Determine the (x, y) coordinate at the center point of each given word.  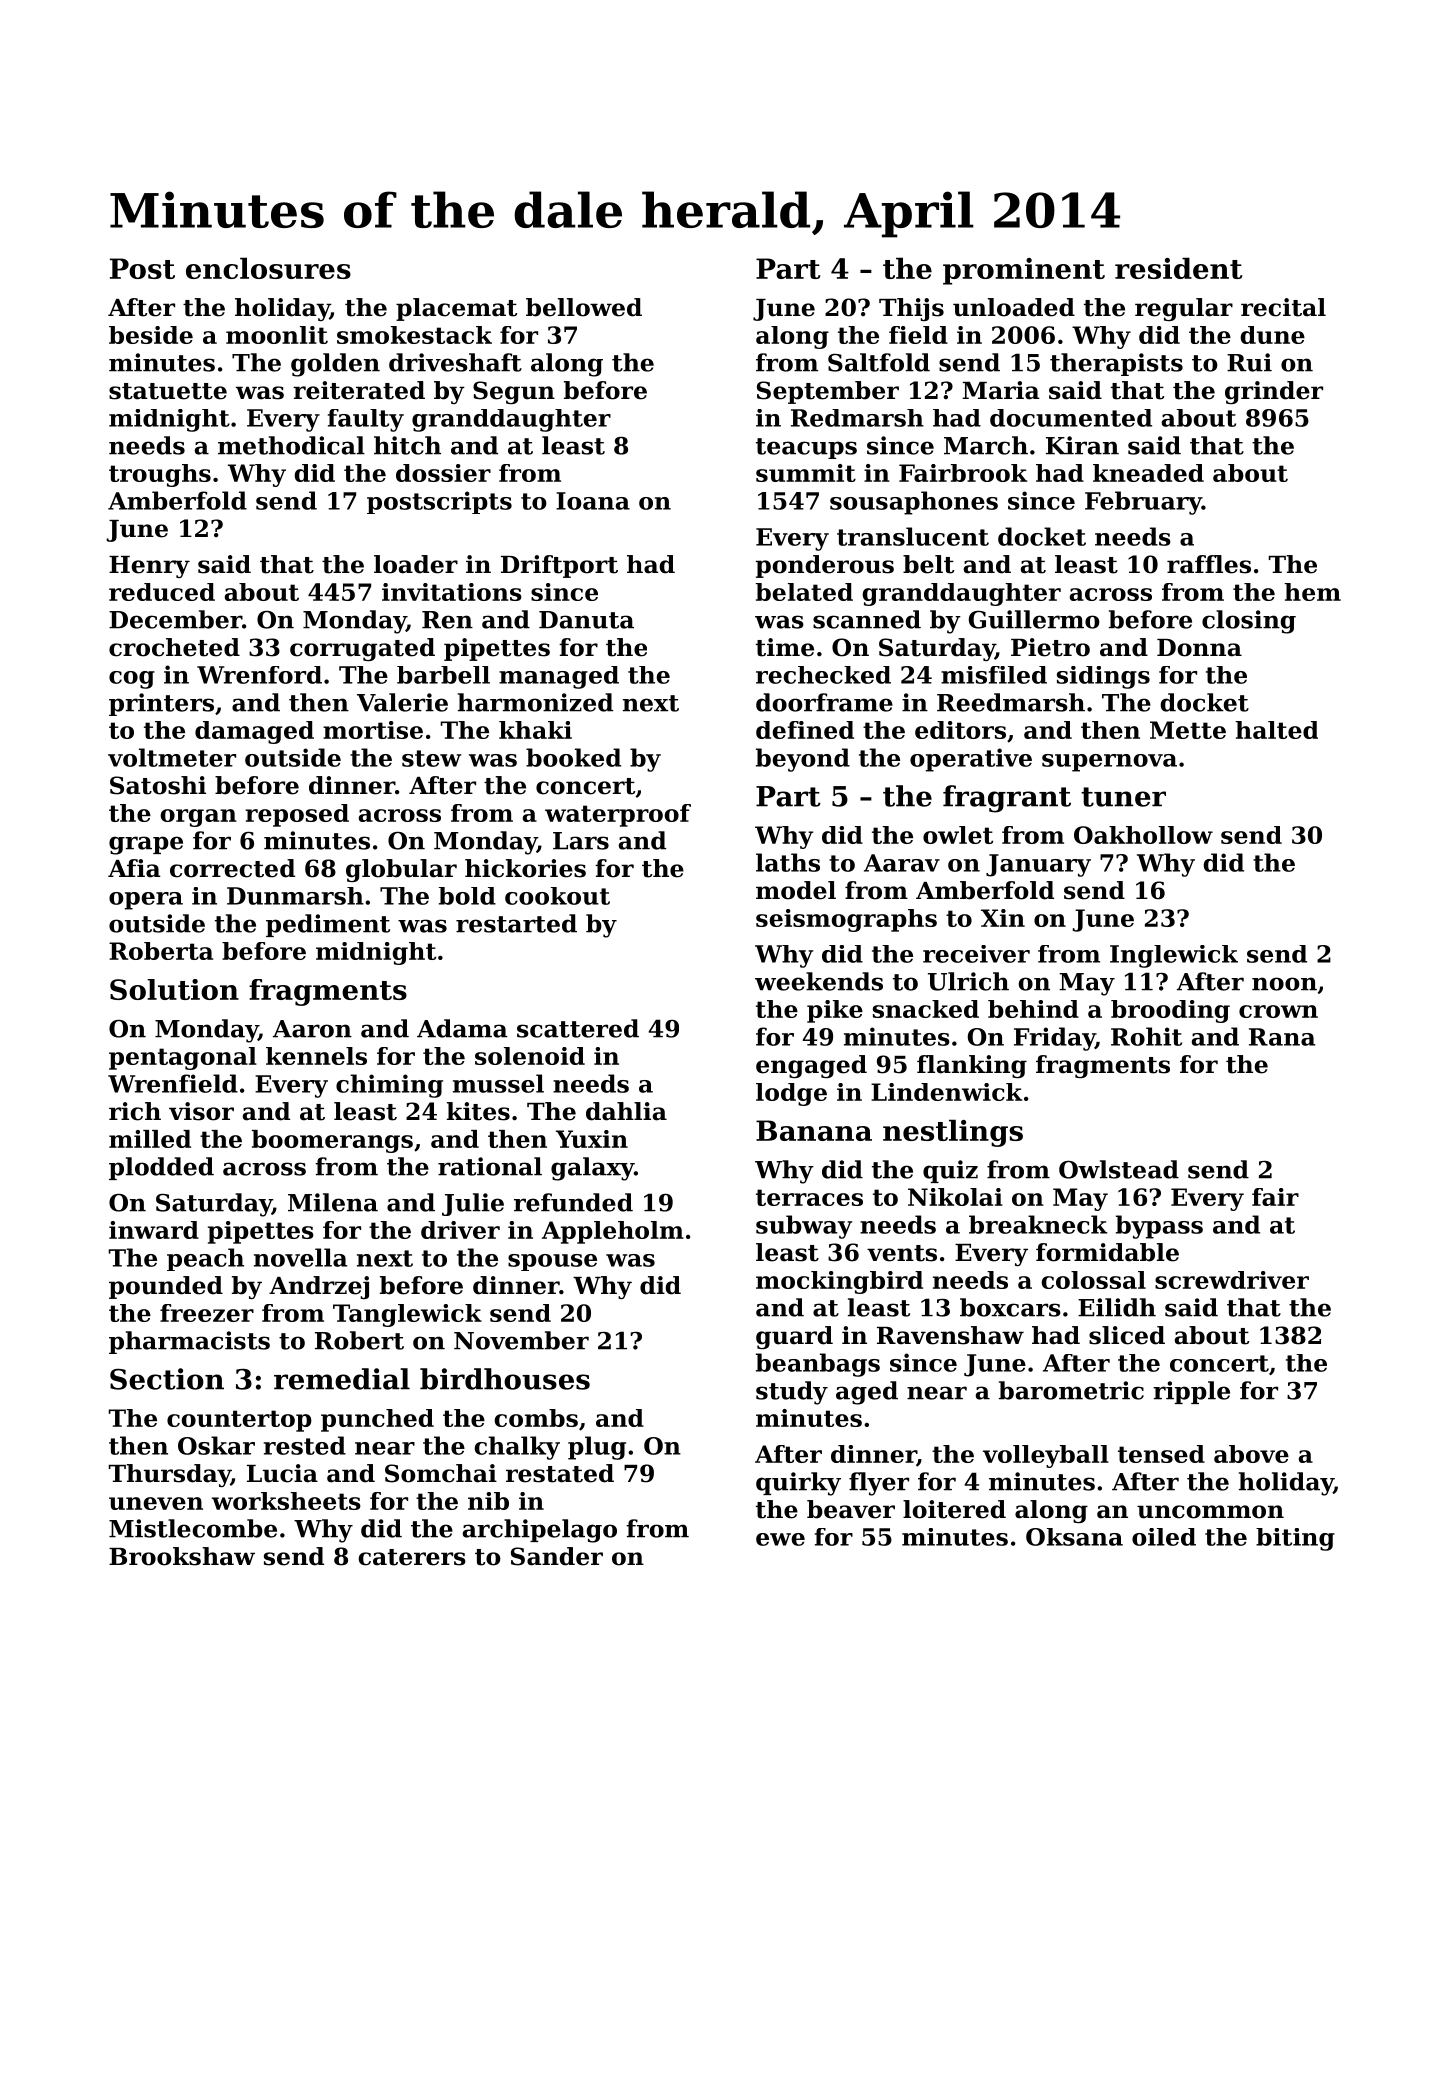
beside (151, 335)
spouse (552, 1262)
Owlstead (1119, 1169)
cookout (557, 896)
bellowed (584, 307)
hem (1312, 592)
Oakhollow (1143, 835)
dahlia (626, 1111)
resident (1179, 268)
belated (804, 592)
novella (300, 1257)
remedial (342, 1379)
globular (401, 870)
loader (416, 564)
